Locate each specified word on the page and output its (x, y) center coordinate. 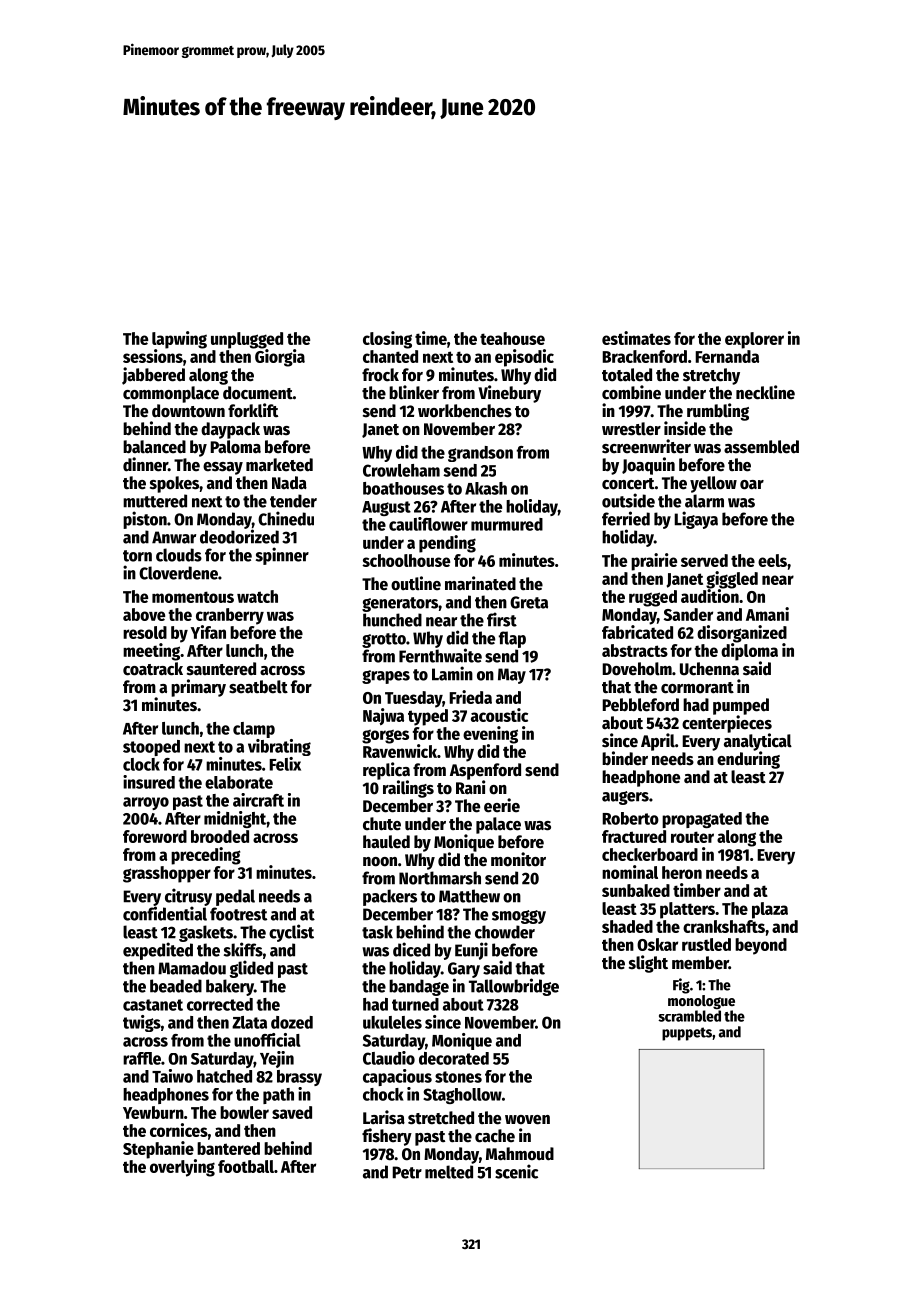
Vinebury (509, 394)
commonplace (171, 394)
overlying (182, 1168)
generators (400, 604)
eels (772, 560)
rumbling (718, 412)
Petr (407, 1172)
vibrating (279, 747)
